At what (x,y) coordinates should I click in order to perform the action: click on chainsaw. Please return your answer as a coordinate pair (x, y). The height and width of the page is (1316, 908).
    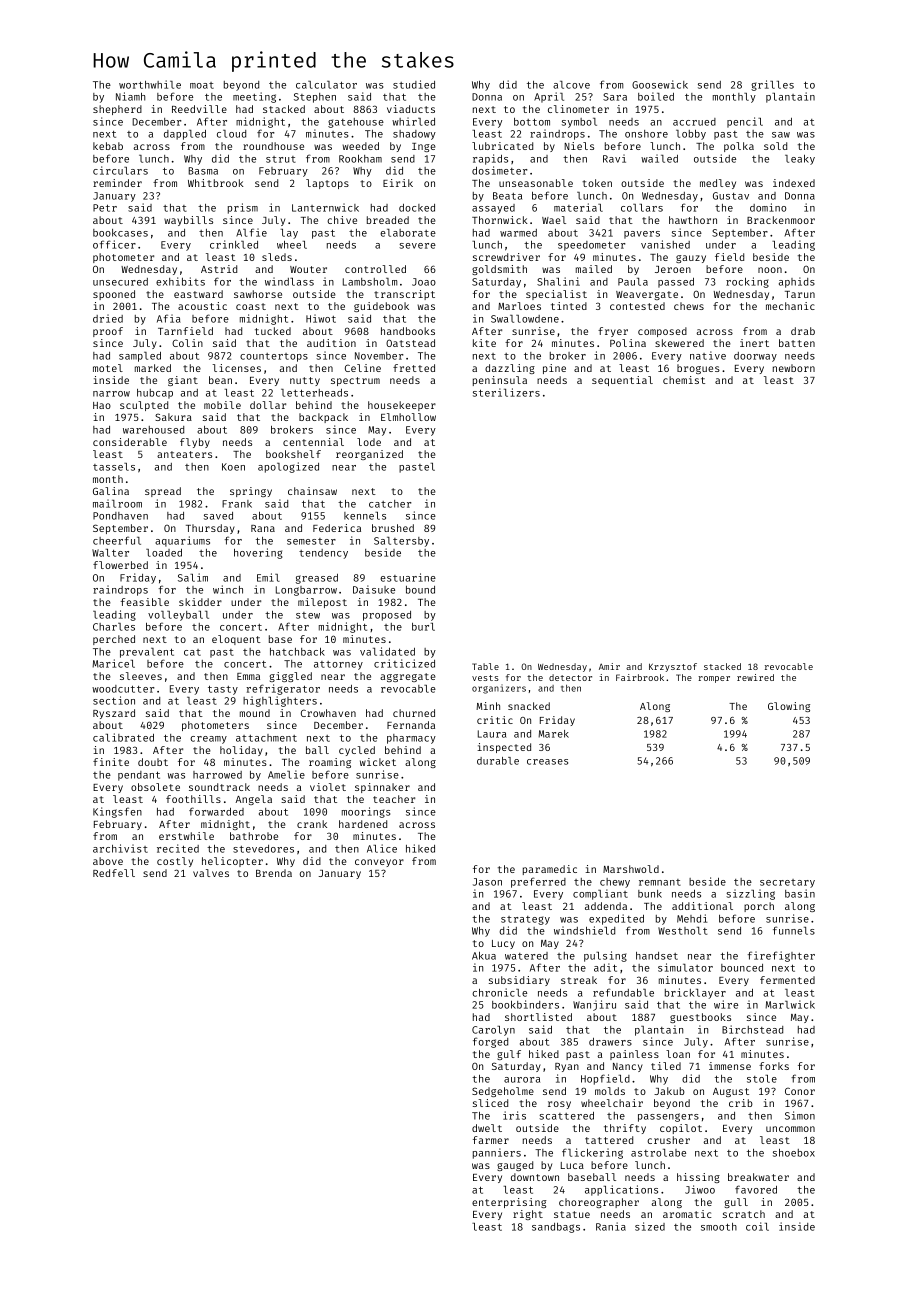
    Looking at the image, I should click on (312, 491).
